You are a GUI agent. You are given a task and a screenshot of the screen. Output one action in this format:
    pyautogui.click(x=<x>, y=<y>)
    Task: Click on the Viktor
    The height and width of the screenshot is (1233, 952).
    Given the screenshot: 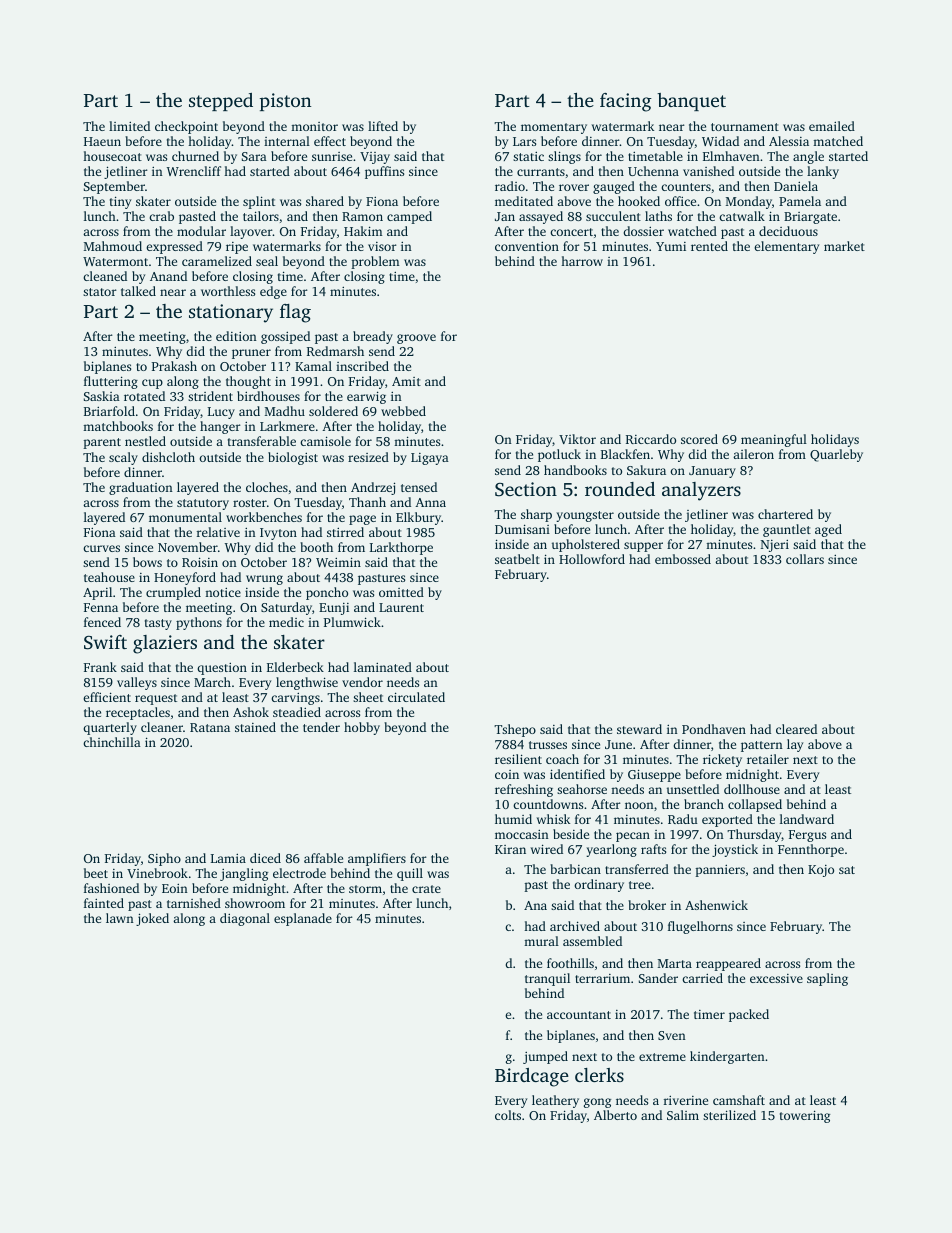 What is the action you would take?
    pyautogui.click(x=577, y=439)
